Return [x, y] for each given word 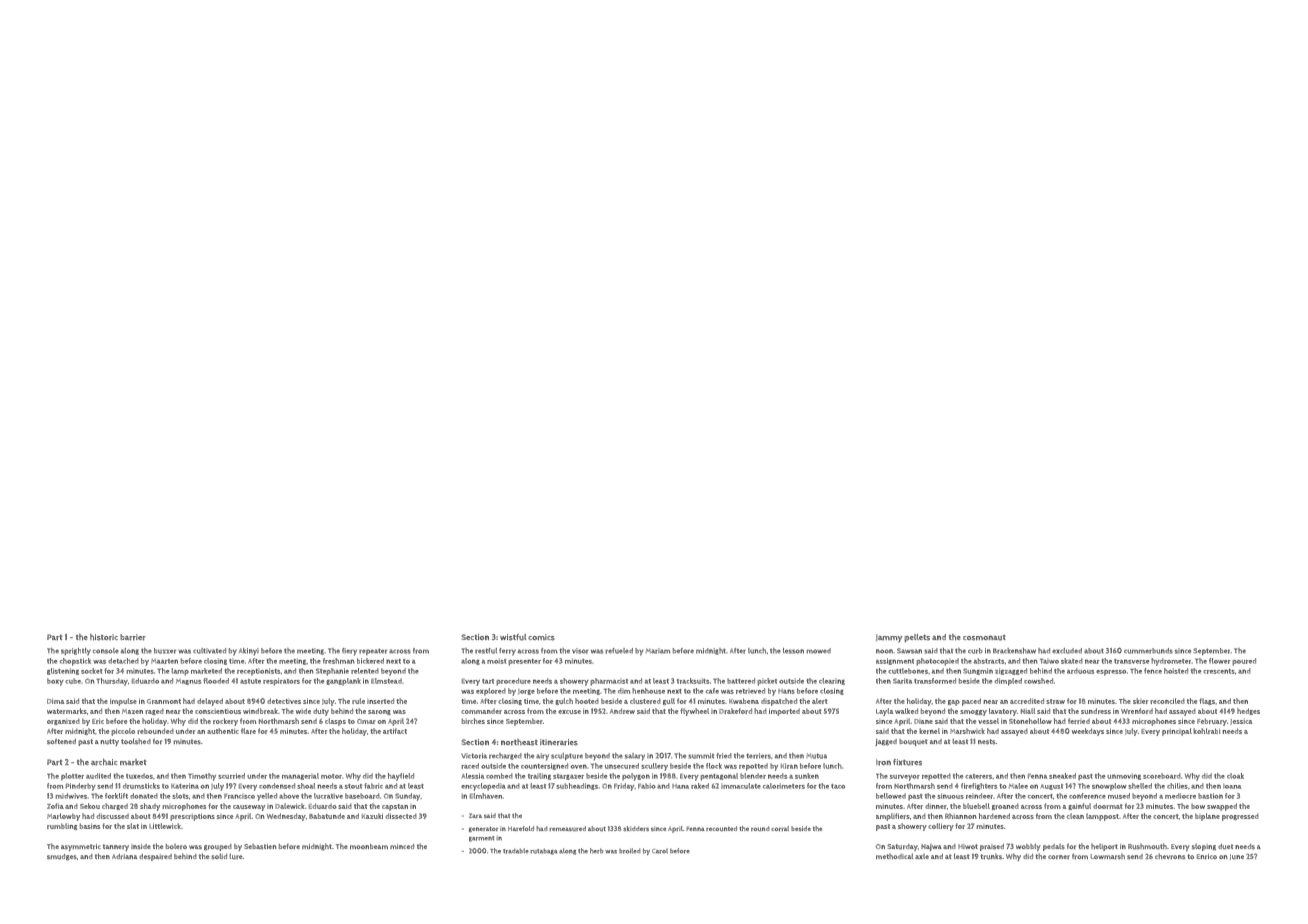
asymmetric [81, 847]
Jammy [889, 638]
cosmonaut [984, 638]
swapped [1222, 807]
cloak [1235, 776]
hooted [587, 701]
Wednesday [286, 817]
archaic [104, 762]
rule [358, 701]
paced [971, 702]
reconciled [1168, 701]
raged [155, 712]
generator [483, 829]
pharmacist [609, 682]
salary [635, 757]
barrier [133, 637]
